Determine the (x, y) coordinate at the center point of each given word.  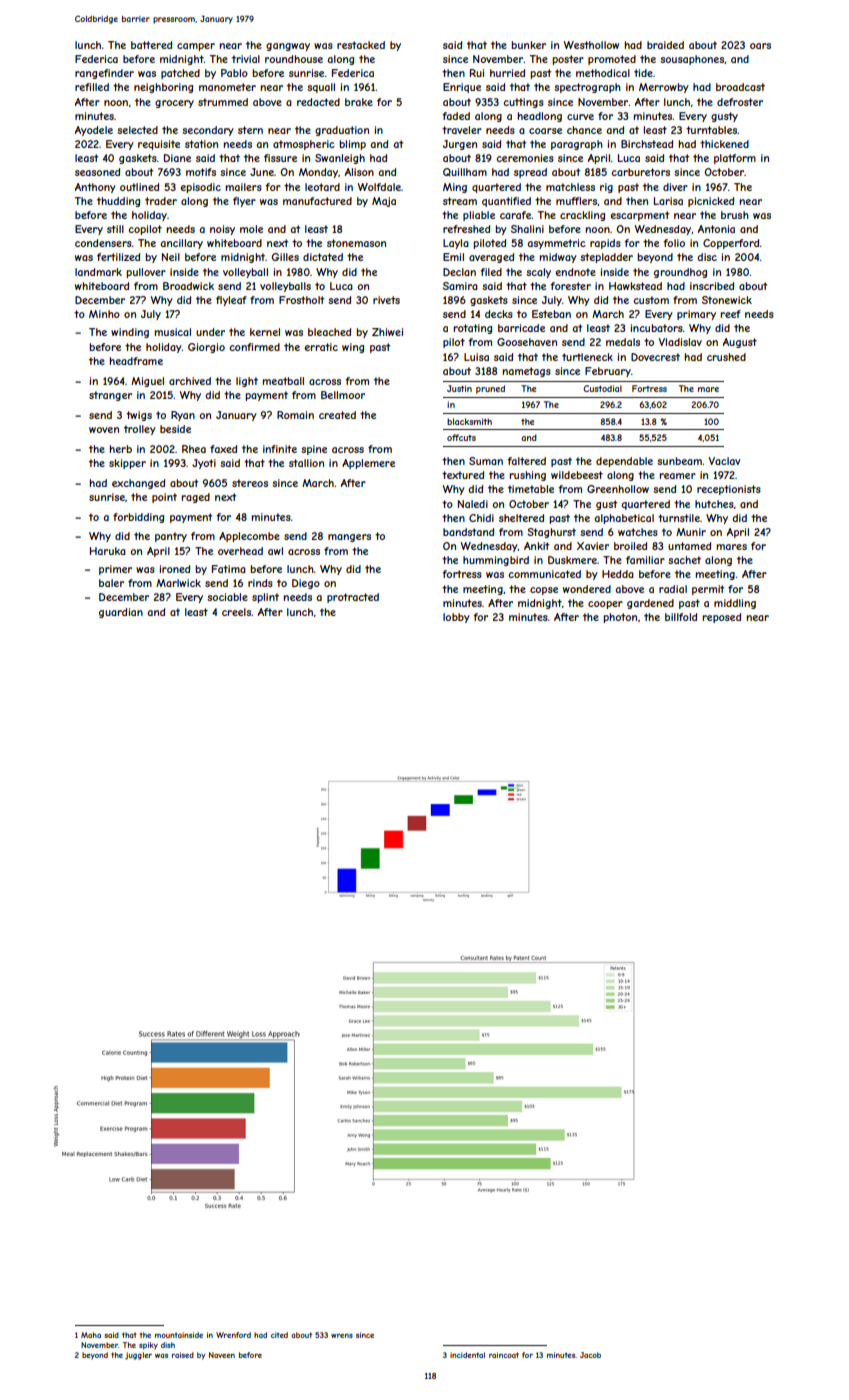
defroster (740, 102)
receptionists (729, 490)
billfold (681, 617)
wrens (342, 1336)
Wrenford (233, 1335)
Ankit (536, 546)
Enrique (462, 88)
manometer (227, 87)
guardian (121, 613)
